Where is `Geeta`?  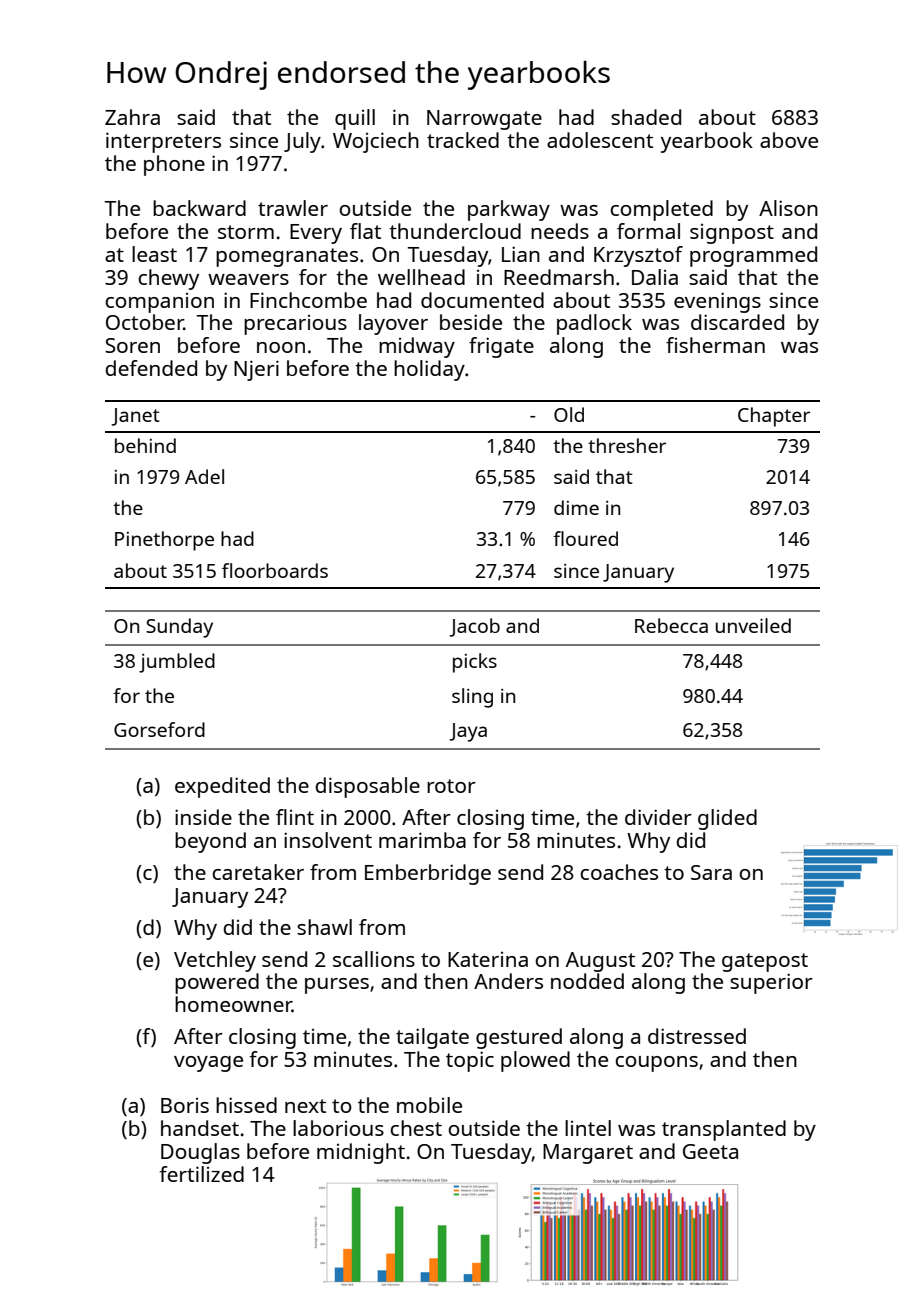
Geeta is located at coordinates (710, 1151).
